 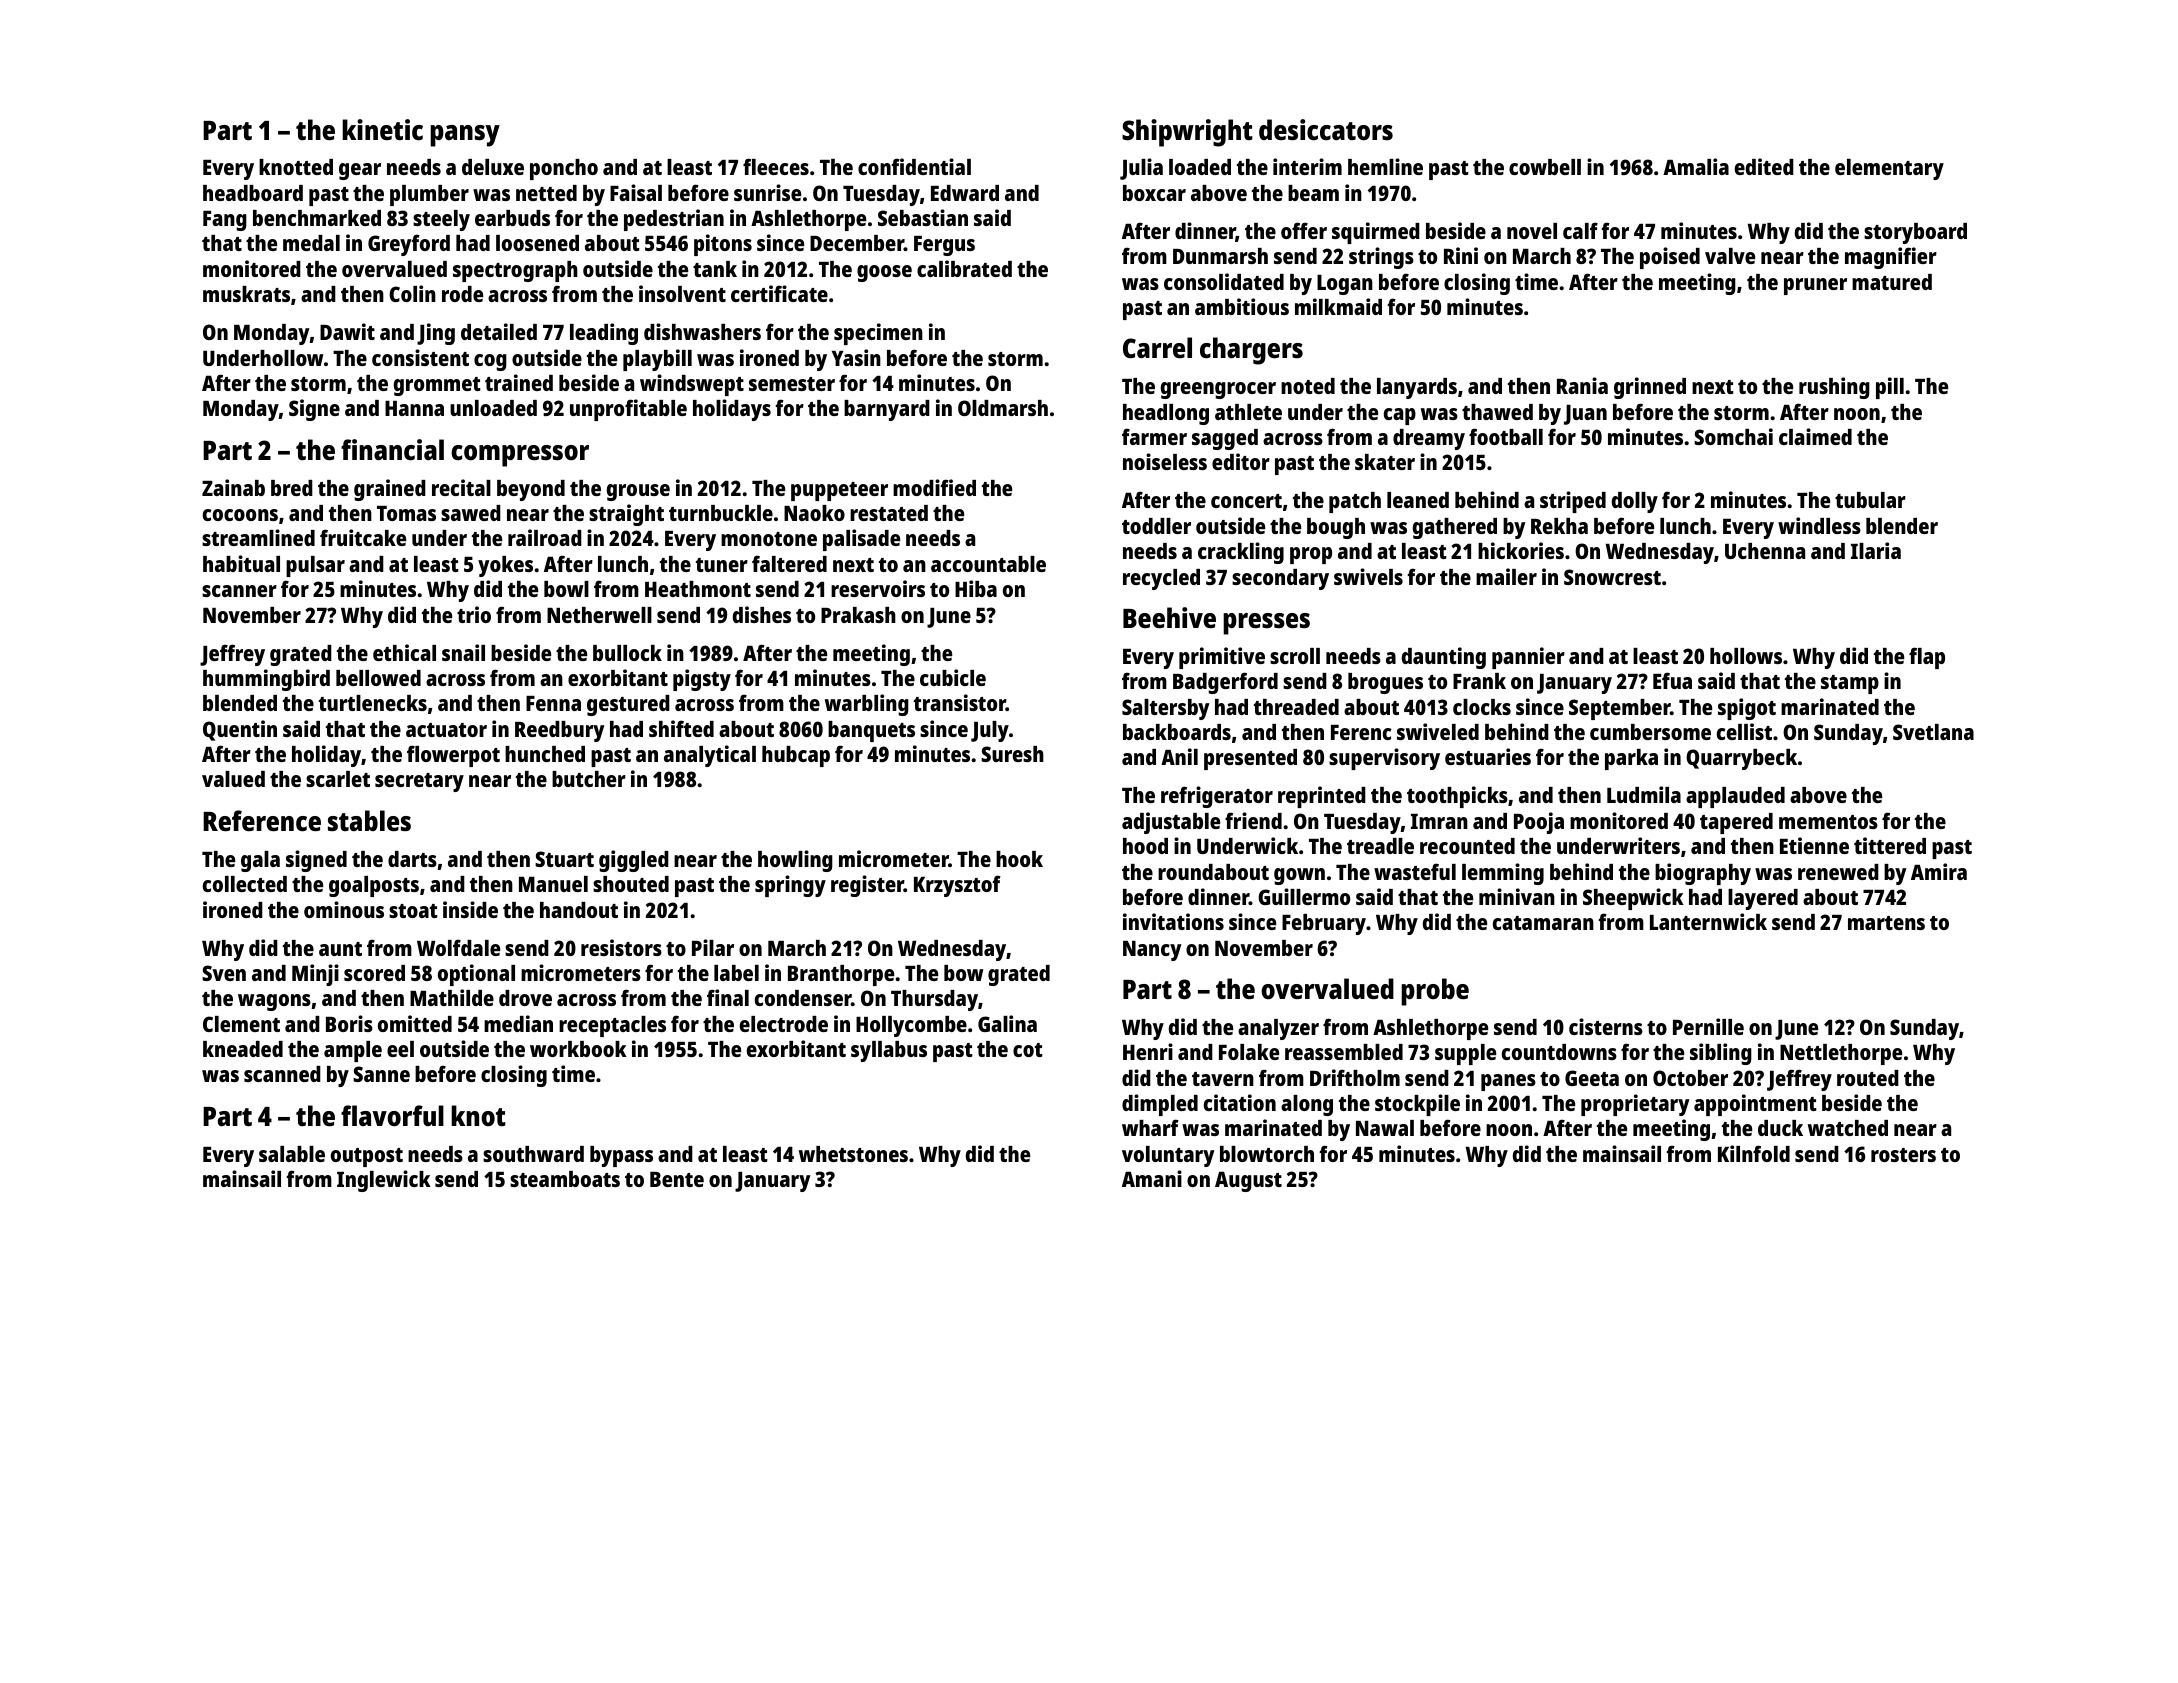 I want to click on confidential, so click(x=914, y=166).
